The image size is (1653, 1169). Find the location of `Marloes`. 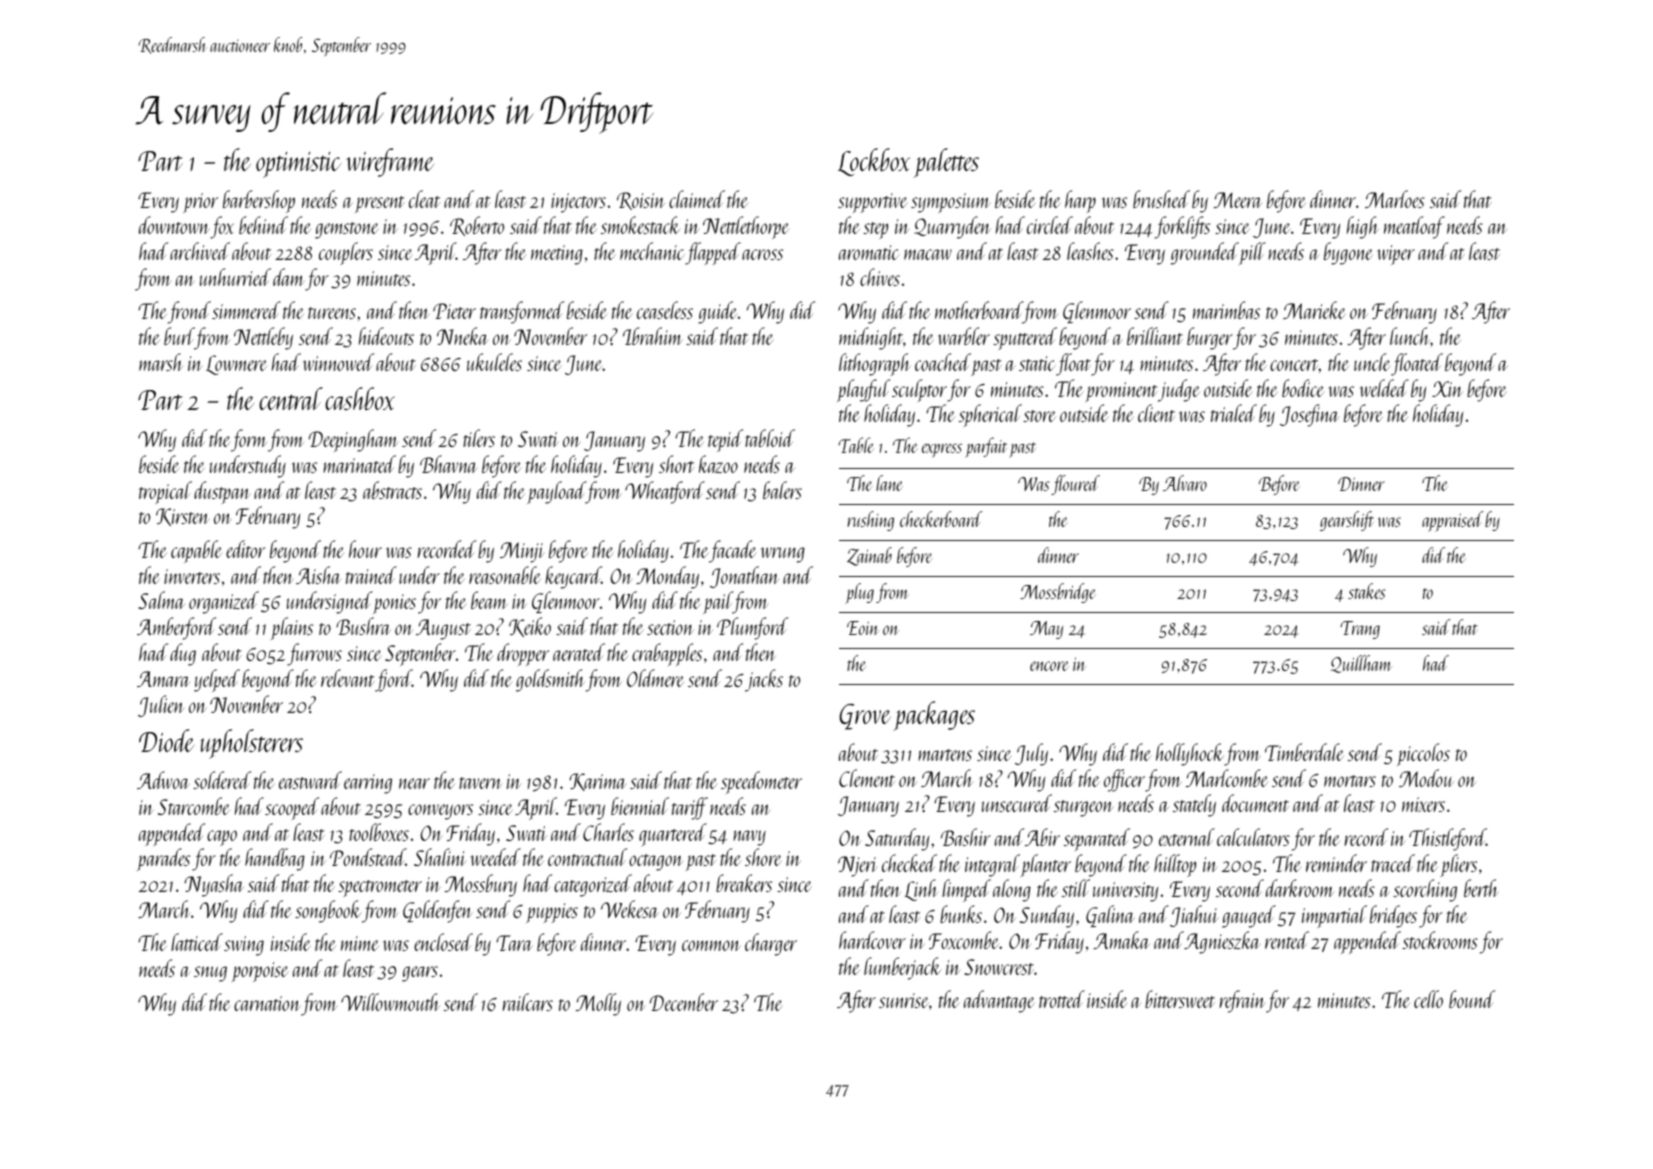

Marloes is located at coordinates (1395, 199).
